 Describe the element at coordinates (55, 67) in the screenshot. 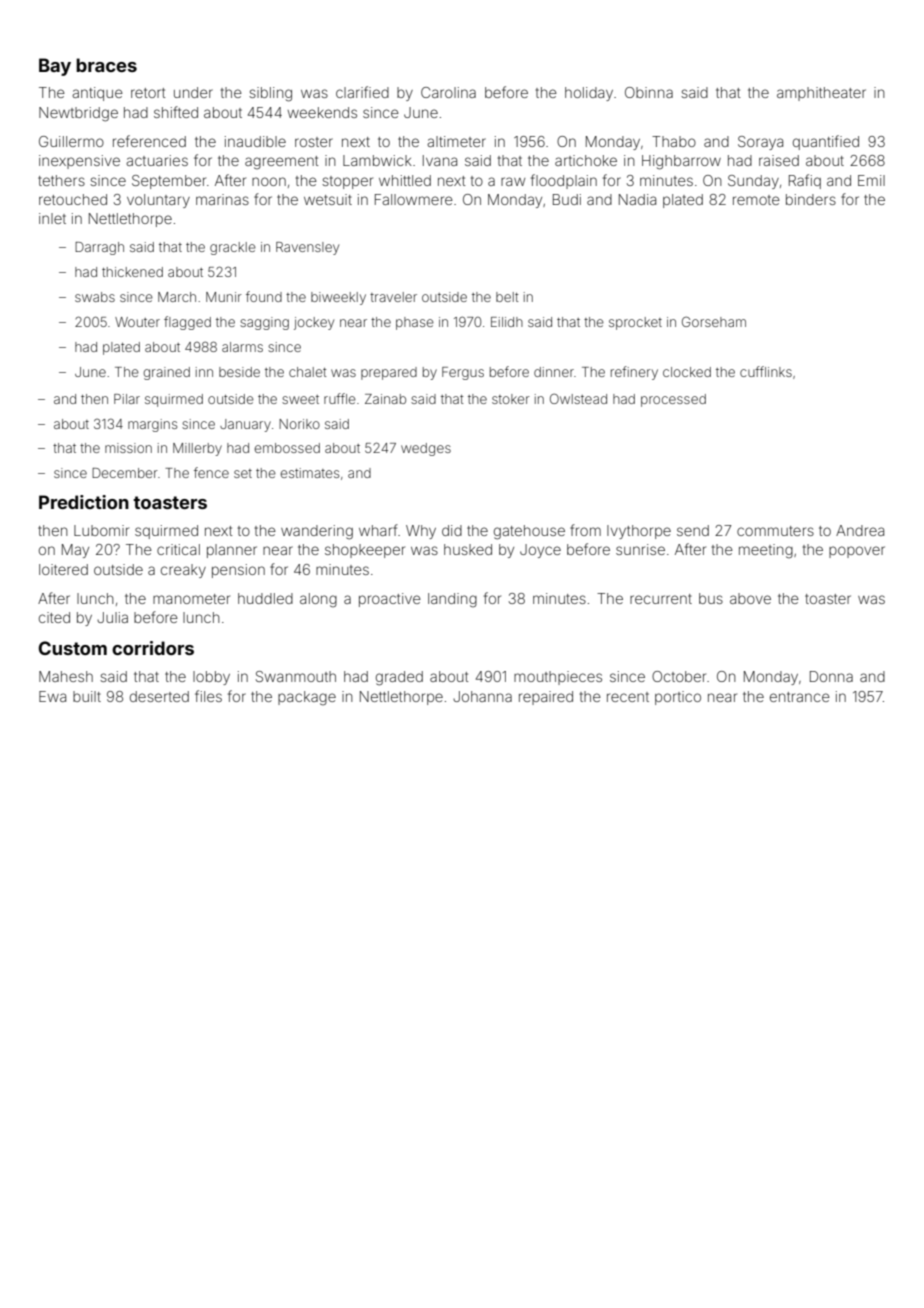

I see `Bay` at that location.
